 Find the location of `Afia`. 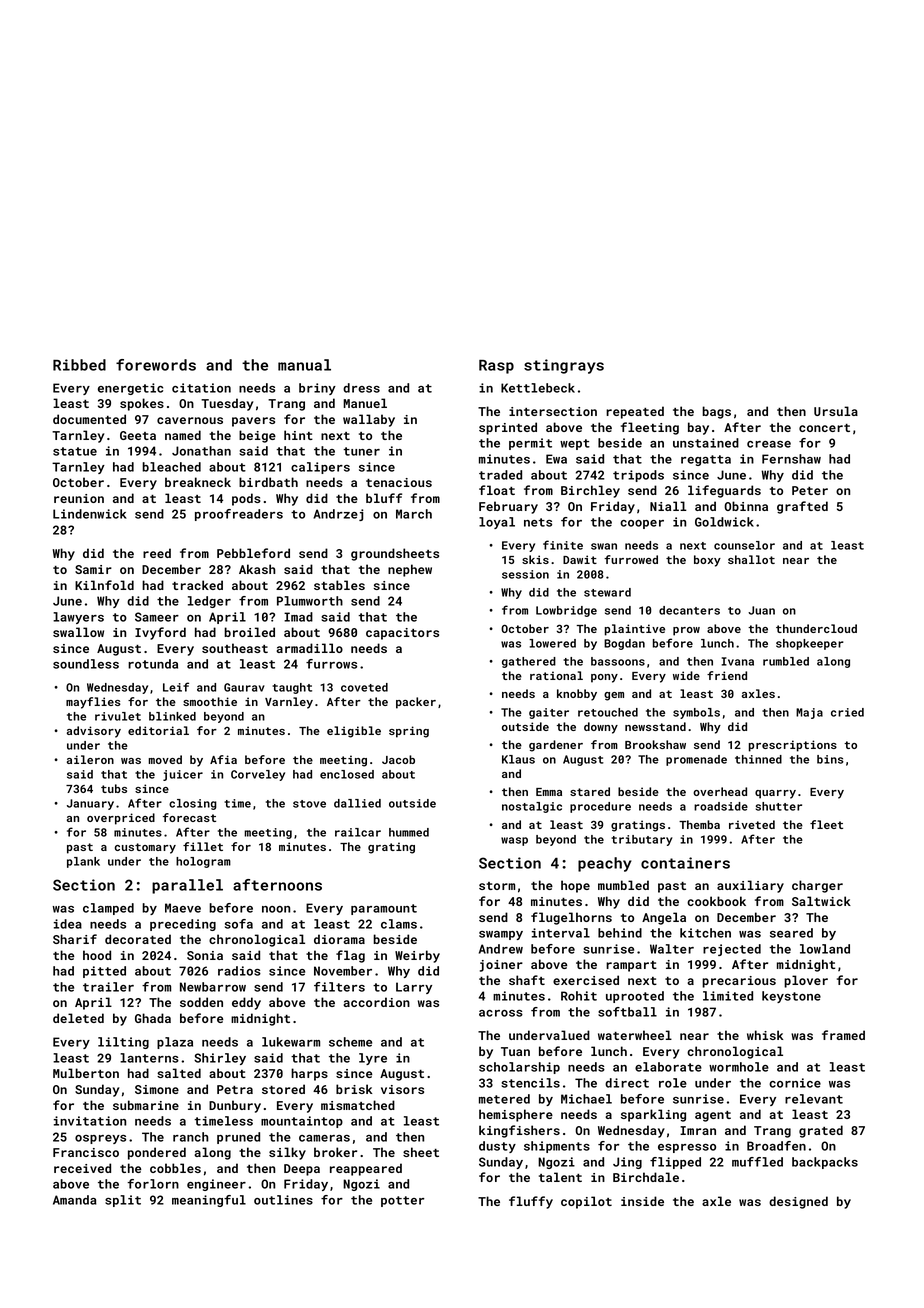

Afia is located at coordinates (223, 759).
